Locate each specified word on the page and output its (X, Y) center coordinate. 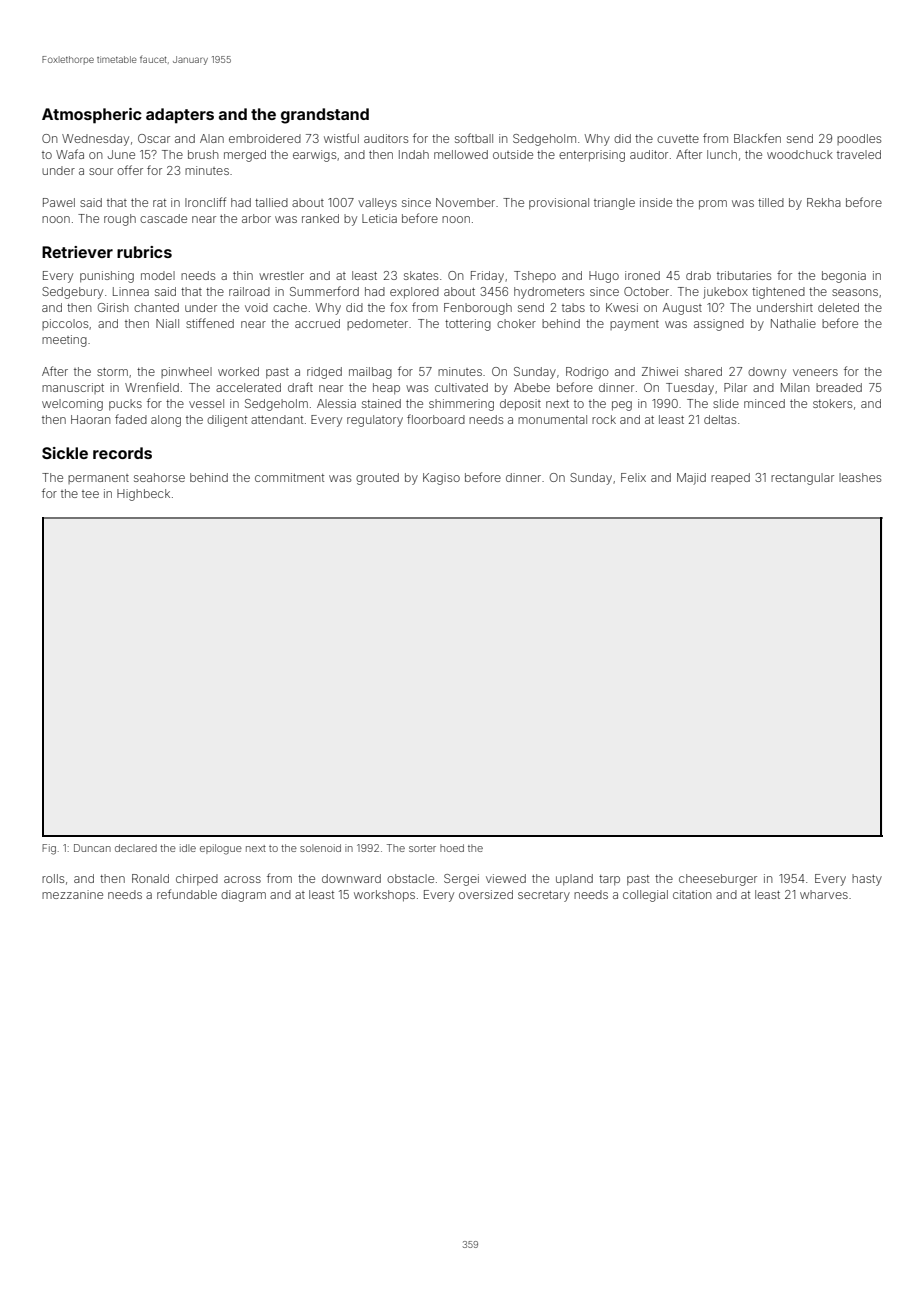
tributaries (744, 275)
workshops (384, 896)
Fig (49, 849)
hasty (867, 880)
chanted (156, 307)
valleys (377, 204)
